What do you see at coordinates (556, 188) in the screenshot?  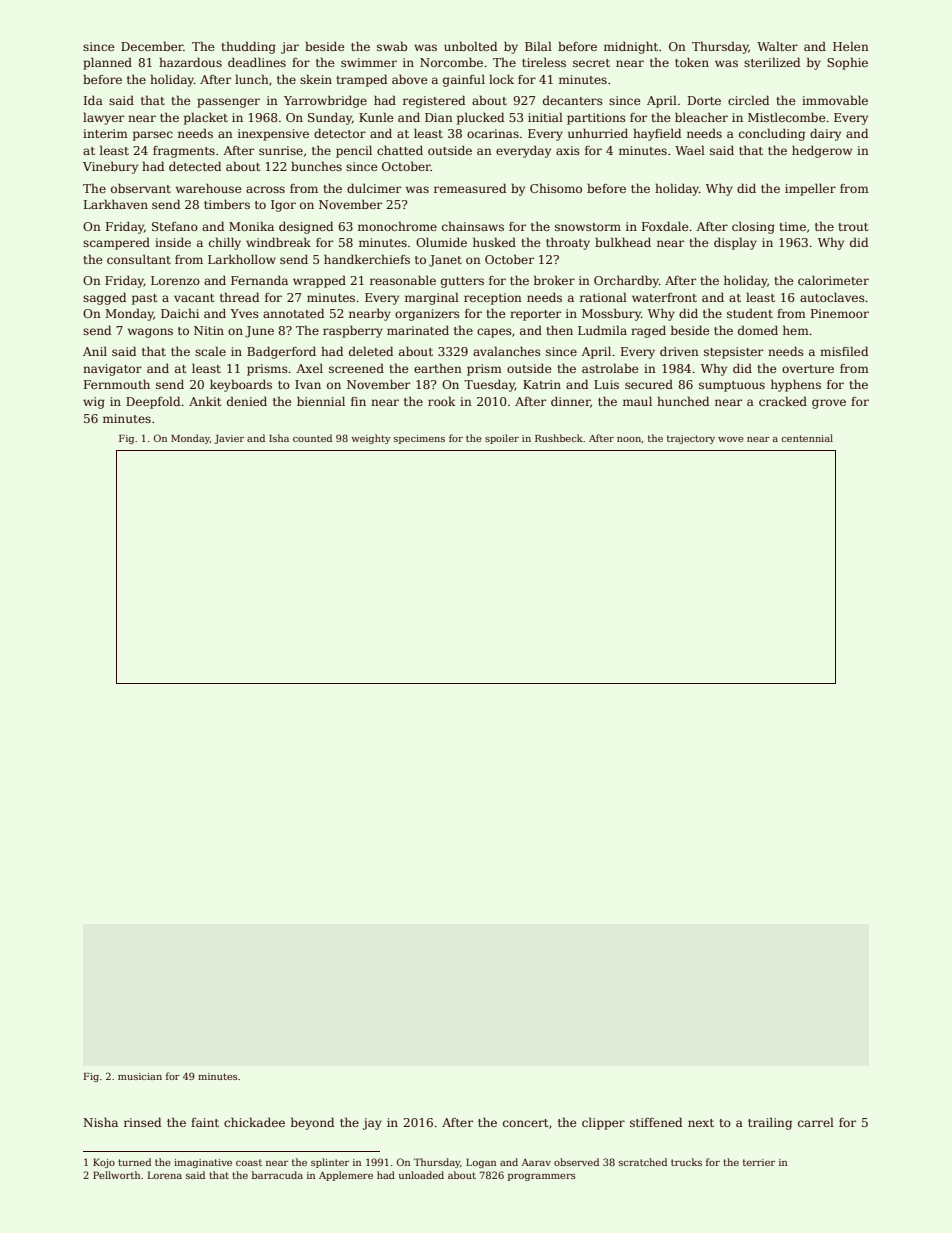 I see `Chisomo` at bounding box center [556, 188].
